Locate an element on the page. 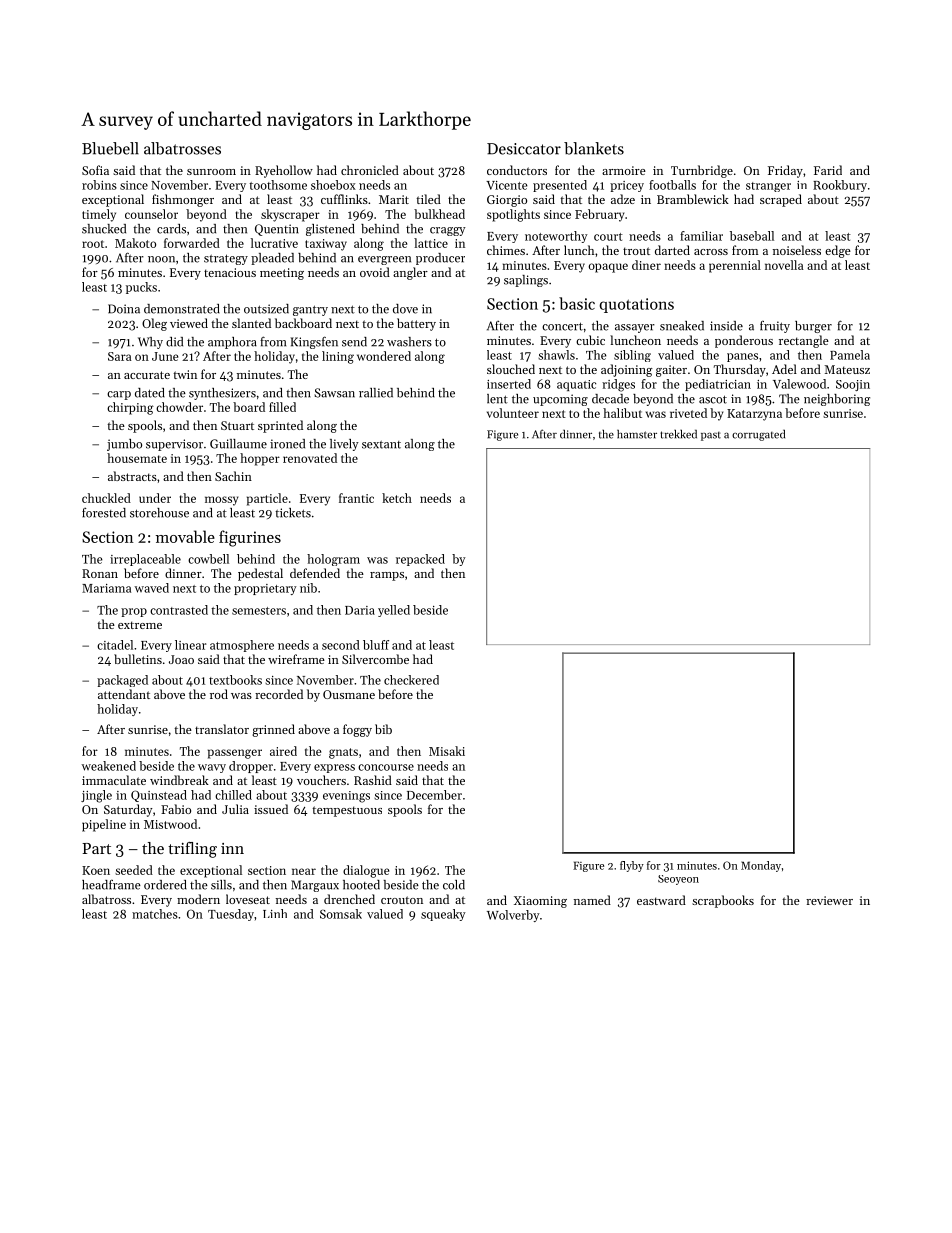  jumbo is located at coordinates (124, 445).
